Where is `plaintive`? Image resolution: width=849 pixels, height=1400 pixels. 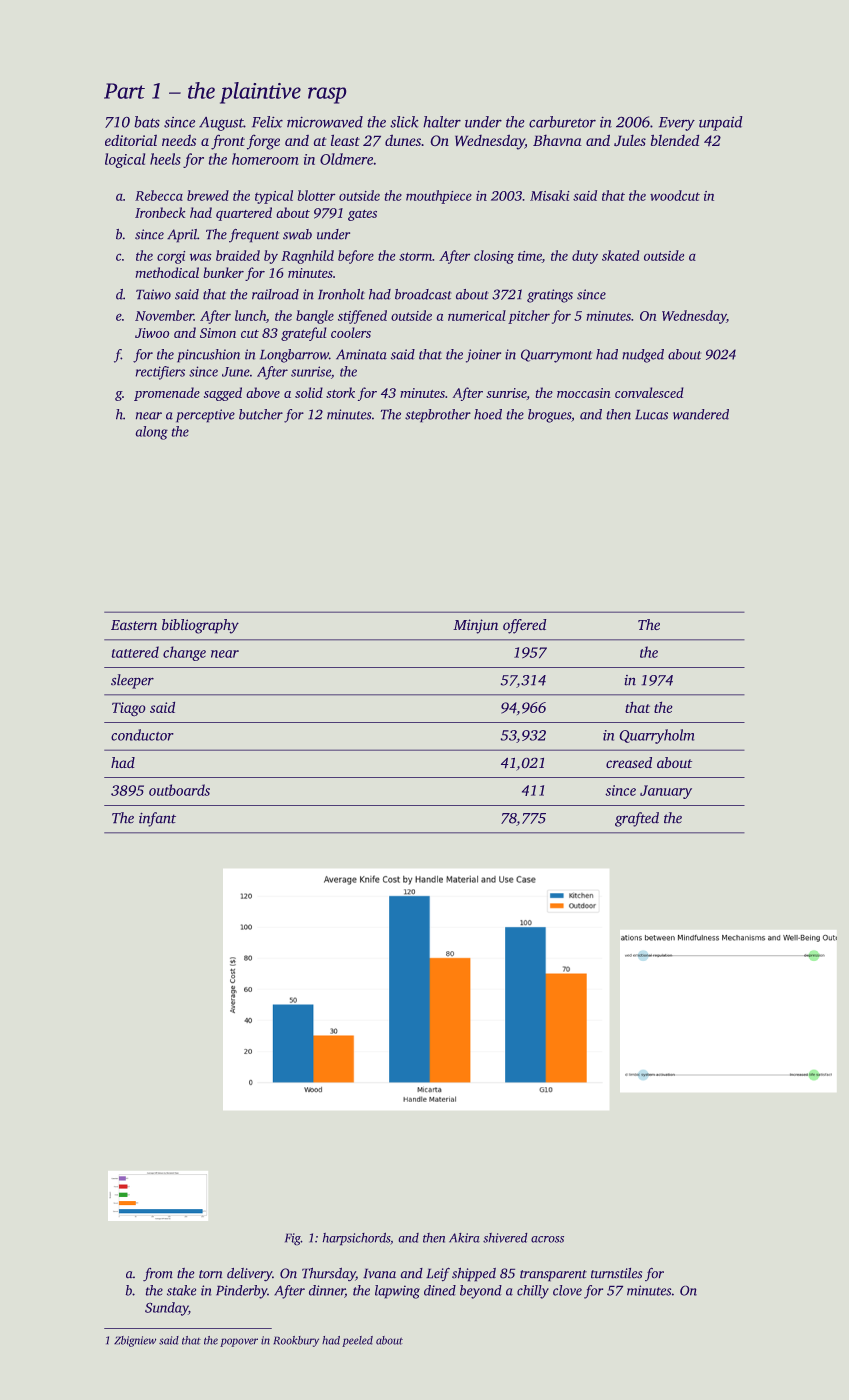
plaintive is located at coordinates (260, 93).
